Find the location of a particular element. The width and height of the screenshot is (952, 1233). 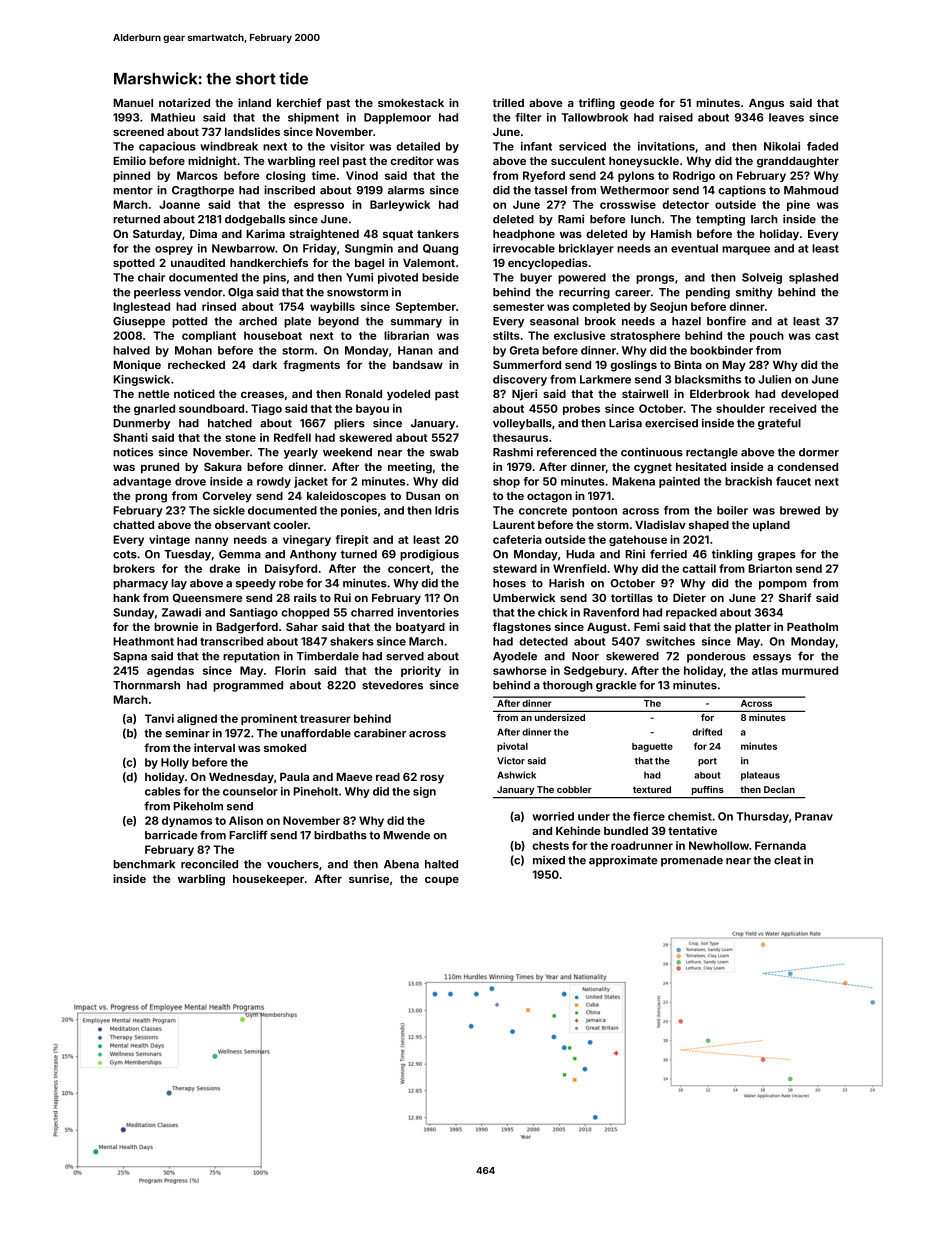

cattail is located at coordinates (699, 568).
